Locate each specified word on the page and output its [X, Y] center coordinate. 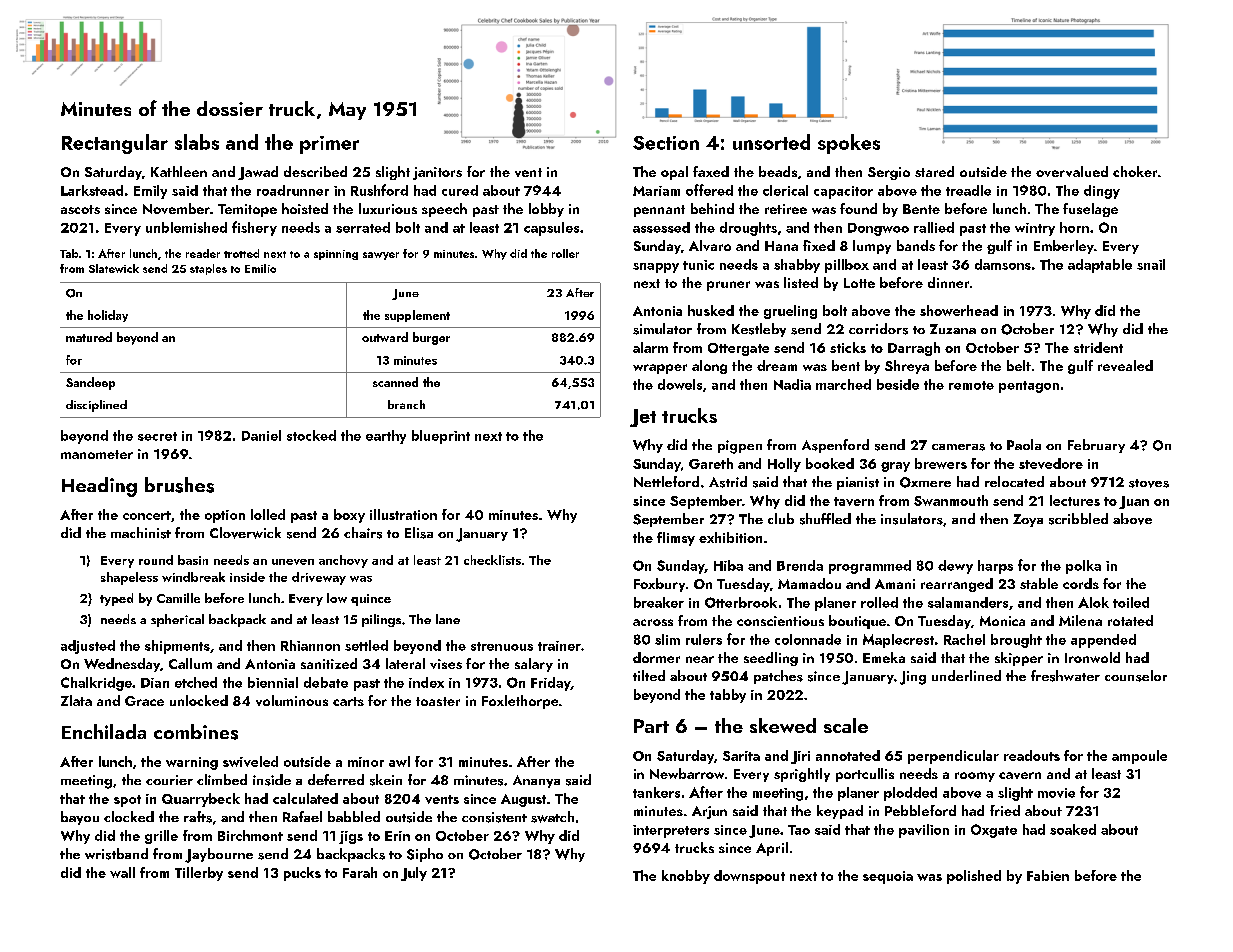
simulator [662, 329]
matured [89, 337]
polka [1083, 567]
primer [329, 145]
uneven [293, 562]
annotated [848, 755]
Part [651, 726]
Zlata [76, 700]
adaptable [1100, 266]
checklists [492, 560]
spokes [849, 144]
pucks [302, 874]
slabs [197, 142]
